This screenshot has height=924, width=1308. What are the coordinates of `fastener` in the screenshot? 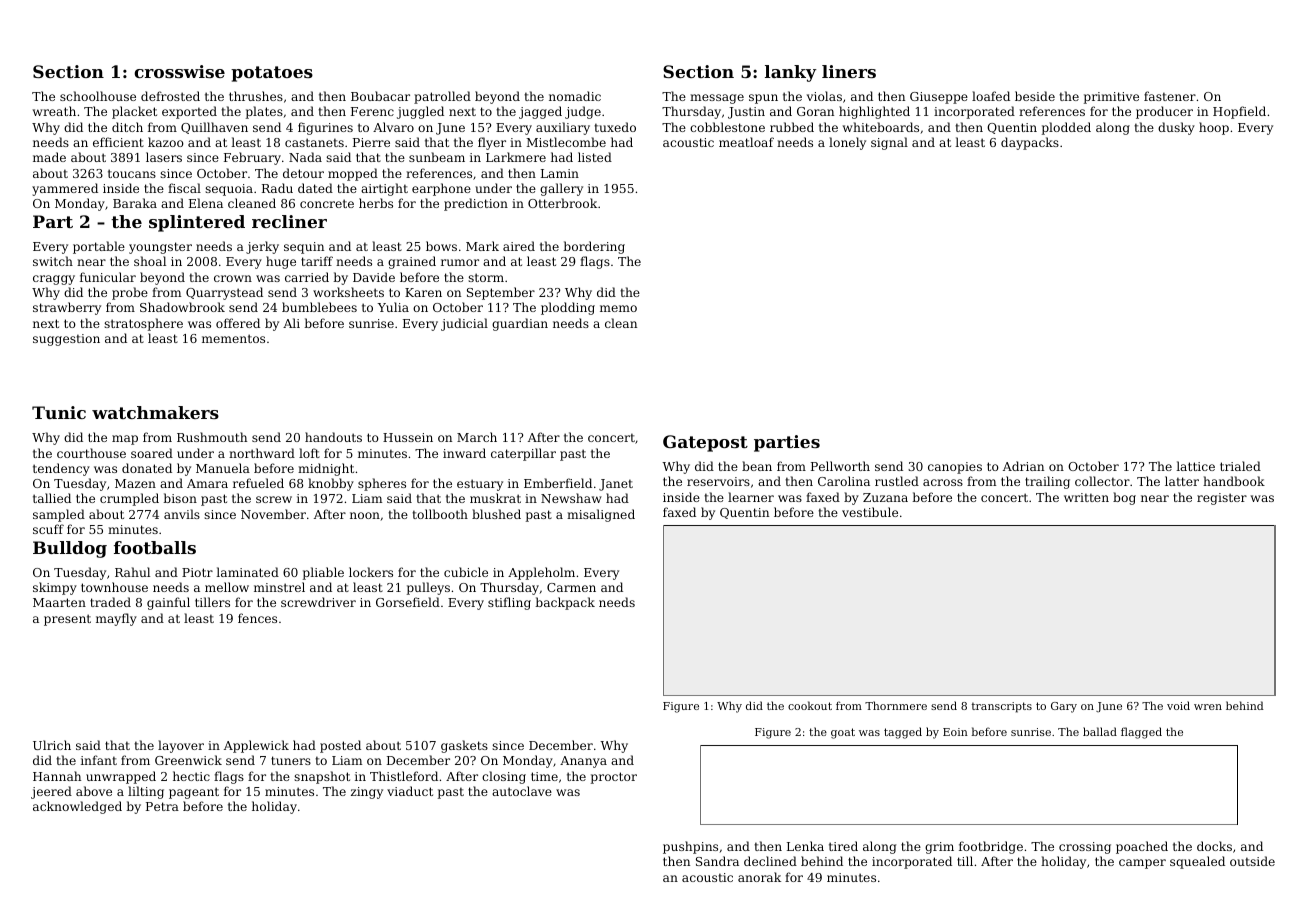 It's located at (1170, 96).
